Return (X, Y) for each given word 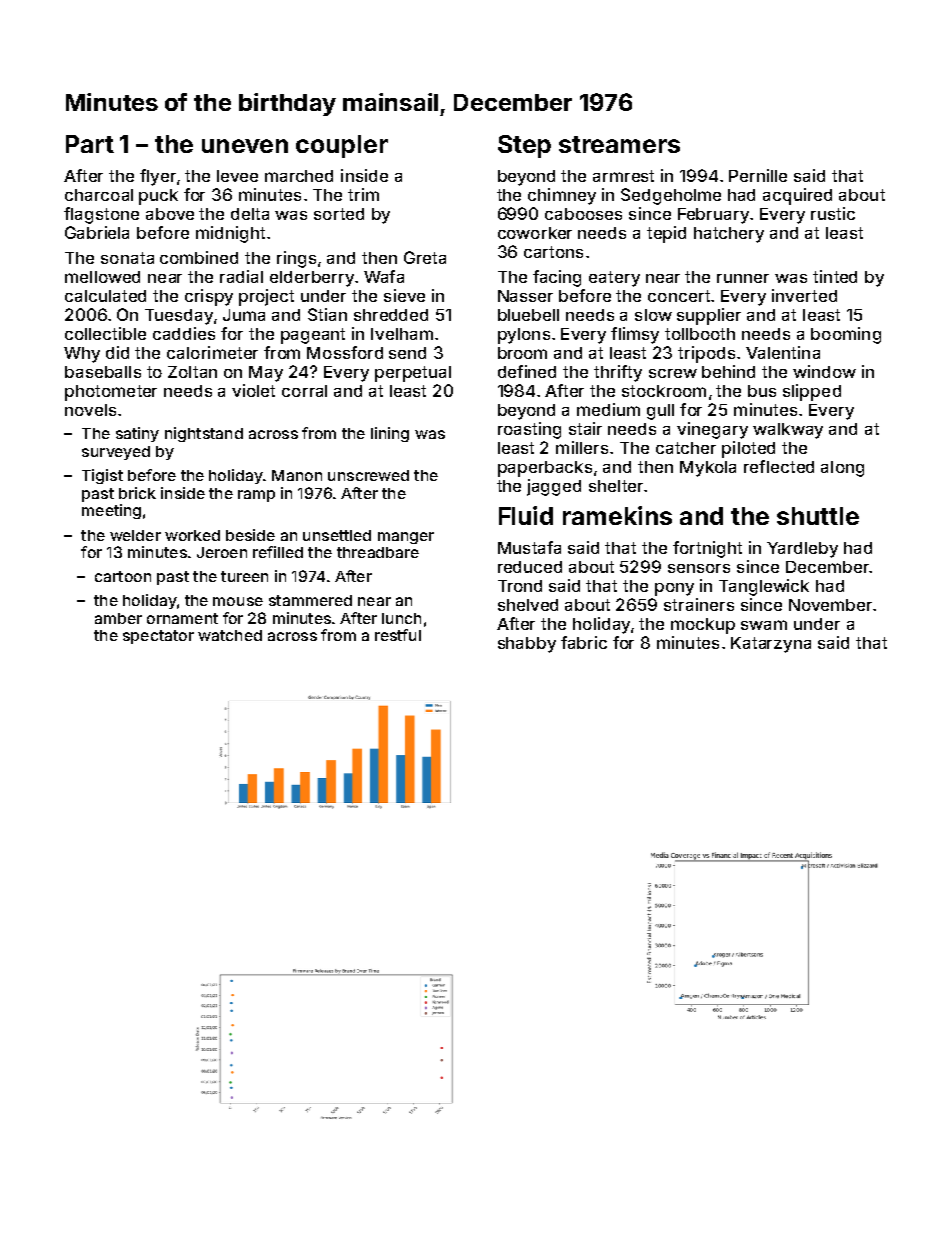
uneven (245, 146)
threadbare (378, 552)
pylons (524, 336)
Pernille (758, 175)
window (824, 371)
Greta (425, 257)
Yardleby (802, 550)
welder (135, 535)
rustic (833, 213)
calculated (105, 296)
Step (524, 146)
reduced (530, 567)
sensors (699, 568)
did (117, 352)
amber (118, 618)
